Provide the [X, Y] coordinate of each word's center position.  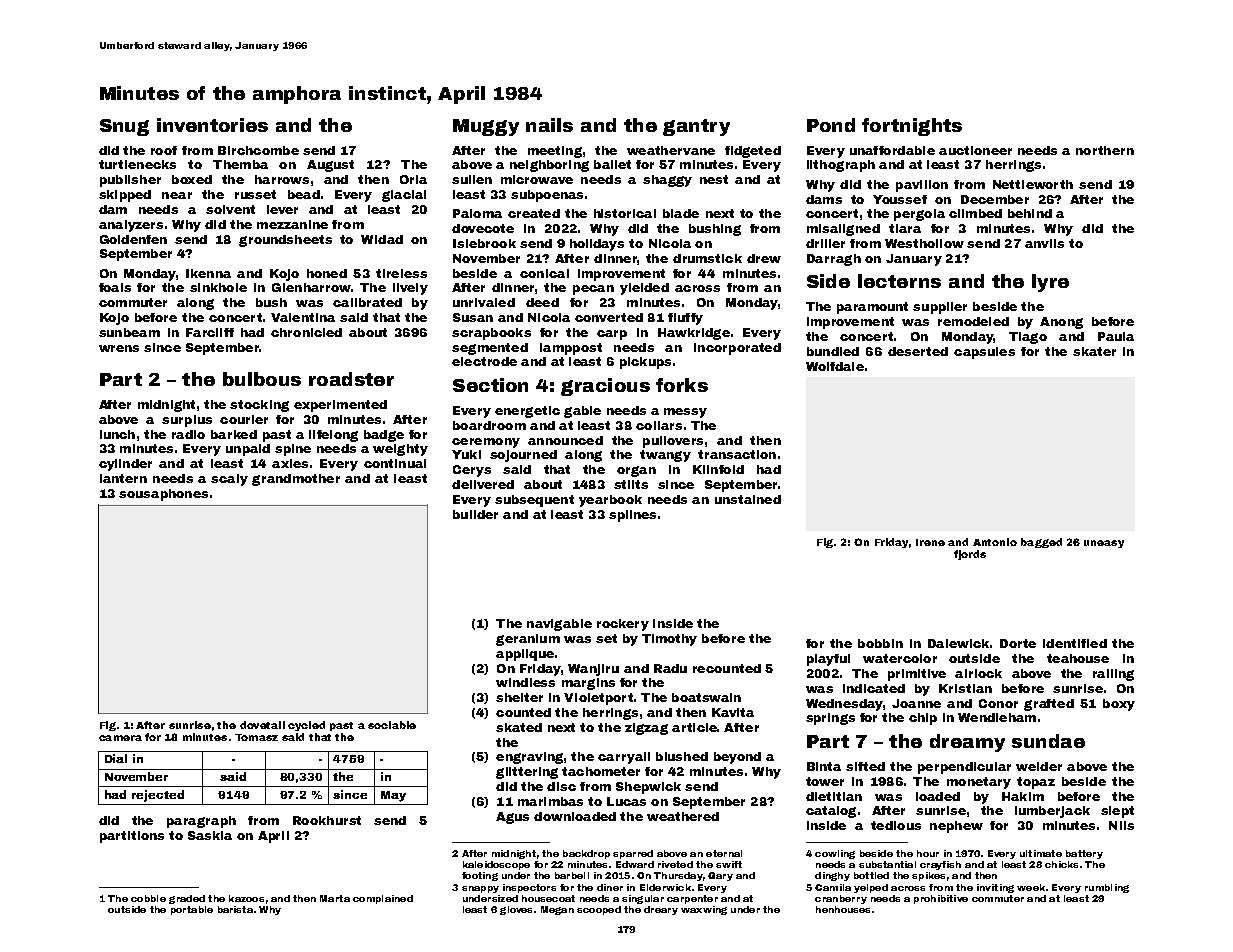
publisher [130, 181]
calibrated [367, 302]
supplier [940, 308]
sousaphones [163, 495]
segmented [490, 349]
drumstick [707, 258]
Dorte [1018, 643]
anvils [1044, 243]
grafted [1049, 705]
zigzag [646, 729]
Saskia [210, 835]
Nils [1121, 825]
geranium [528, 640]
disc [561, 786]
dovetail [262, 725]
